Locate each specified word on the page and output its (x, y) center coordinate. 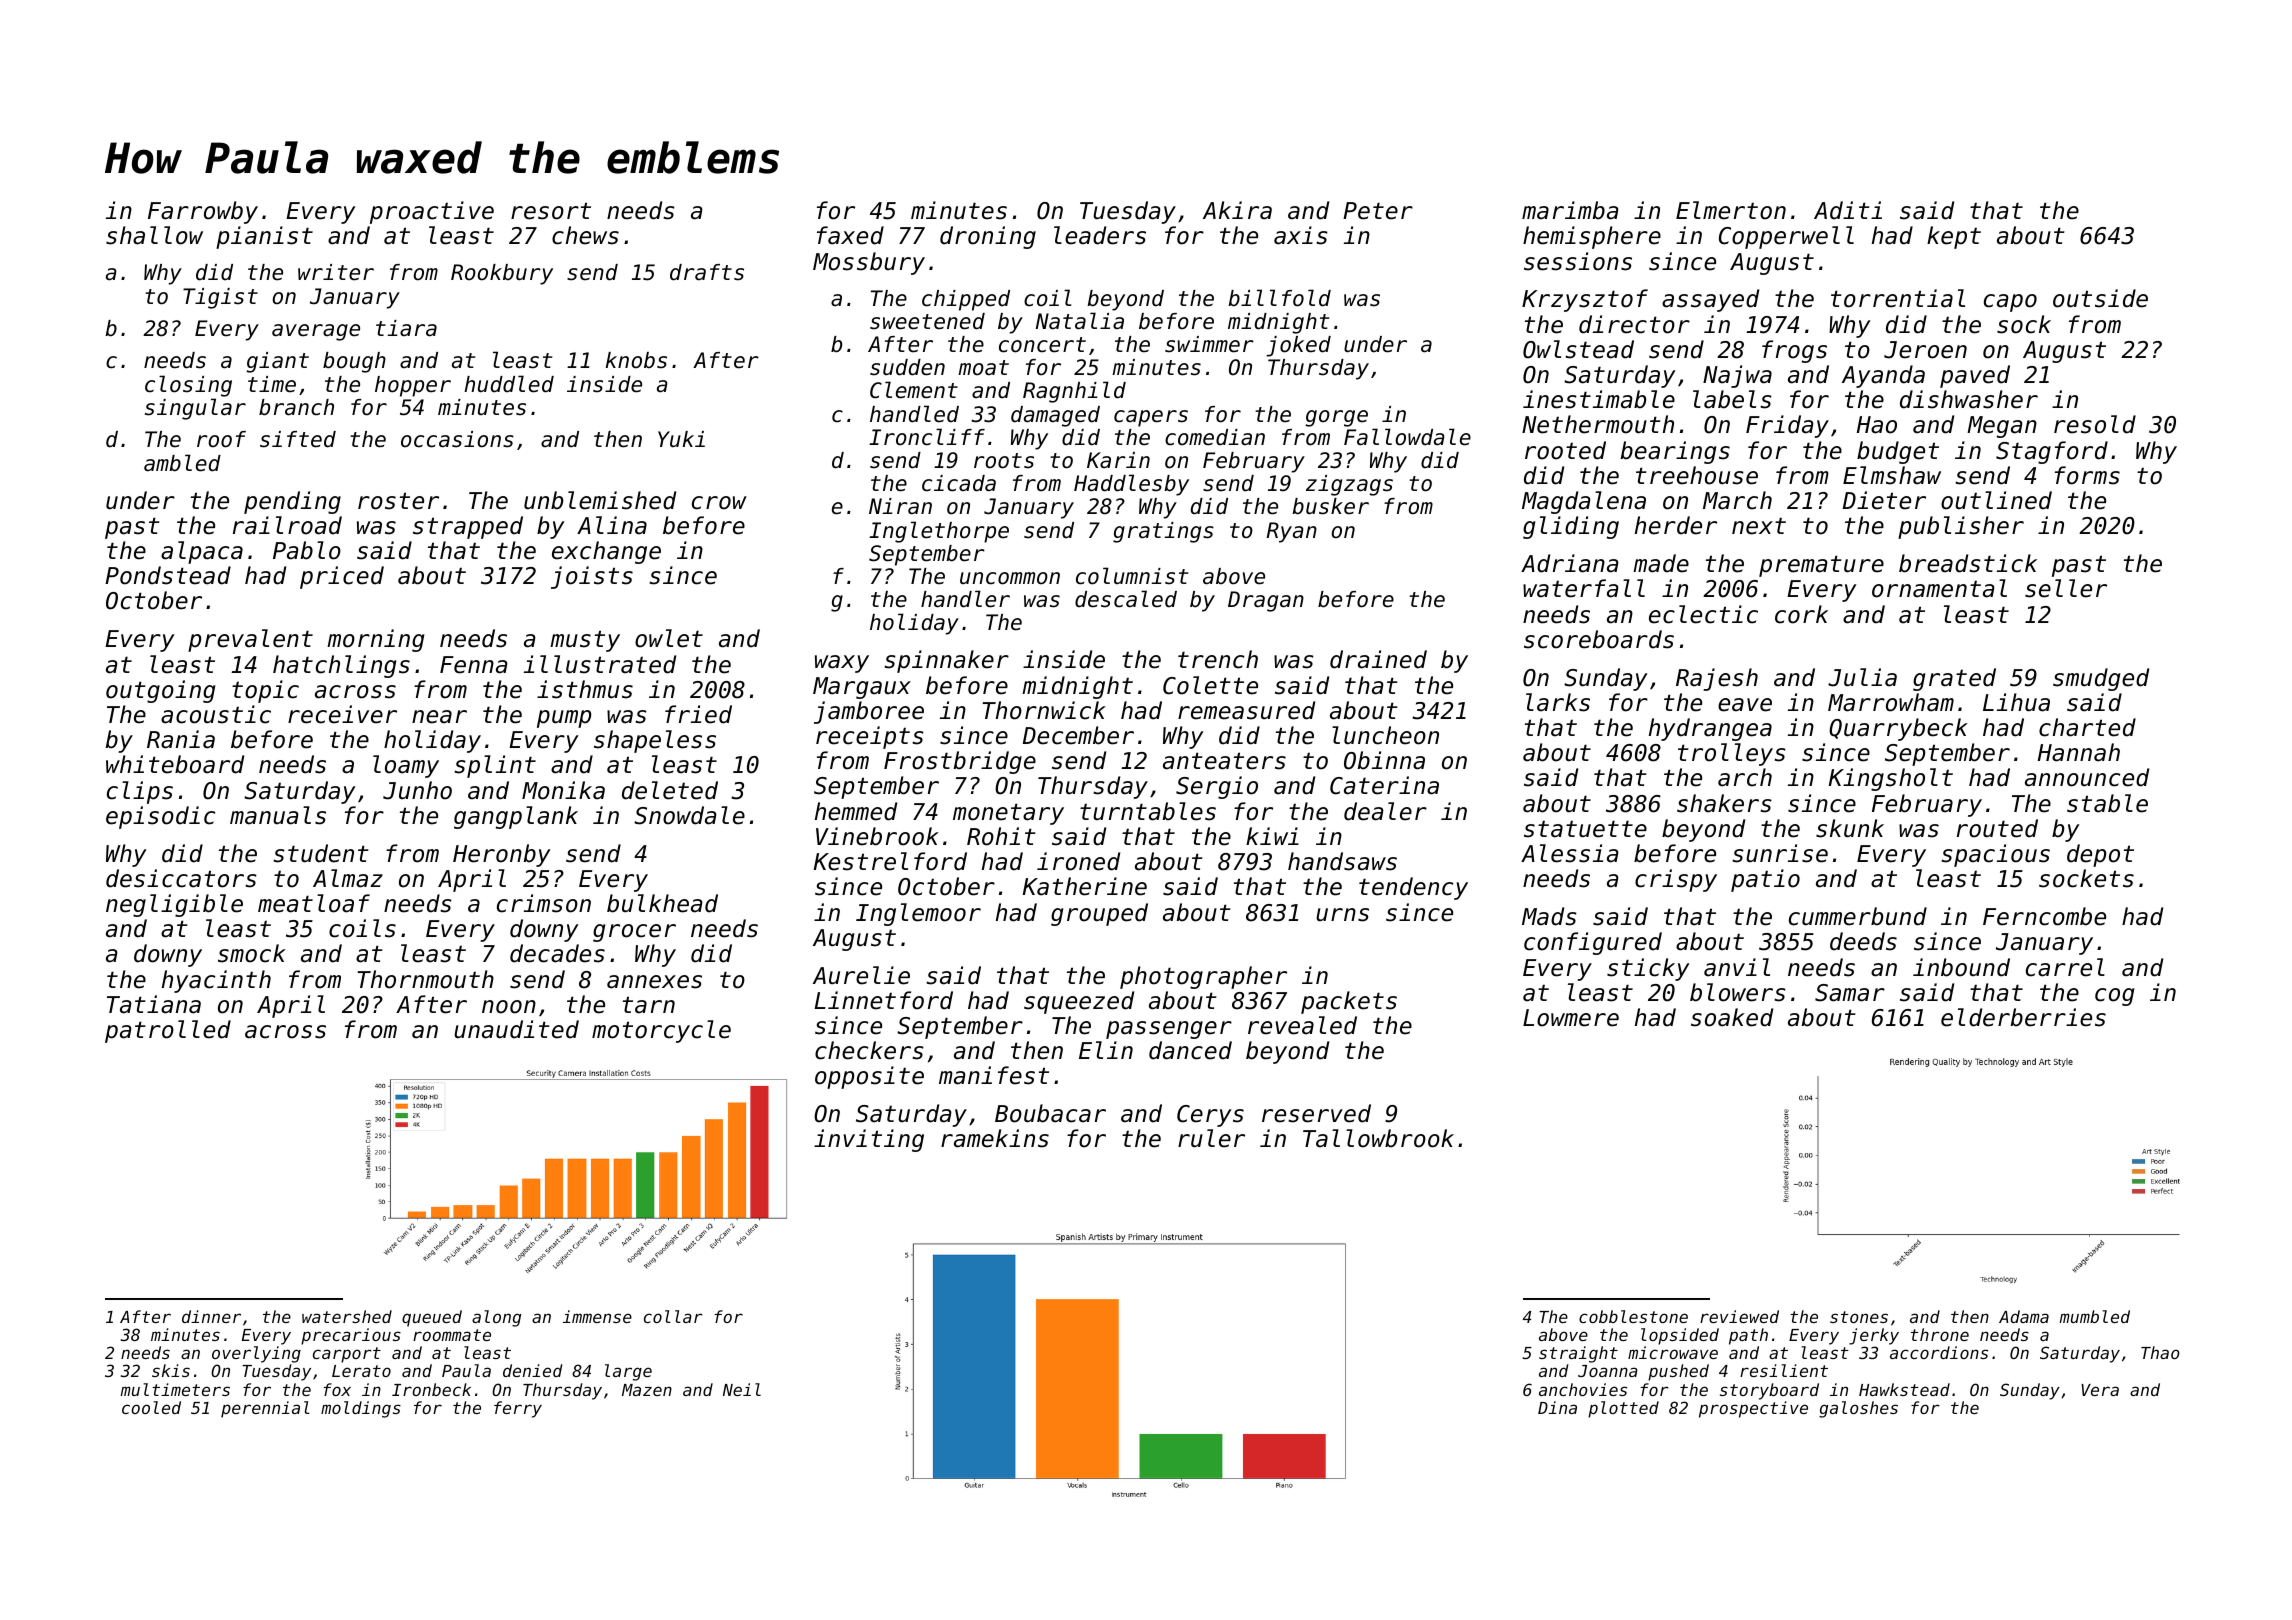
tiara (406, 328)
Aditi (1848, 210)
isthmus (585, 689)
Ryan (1291, 532)
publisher (1961, 527)
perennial (265, 1409)
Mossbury (869, 263)
